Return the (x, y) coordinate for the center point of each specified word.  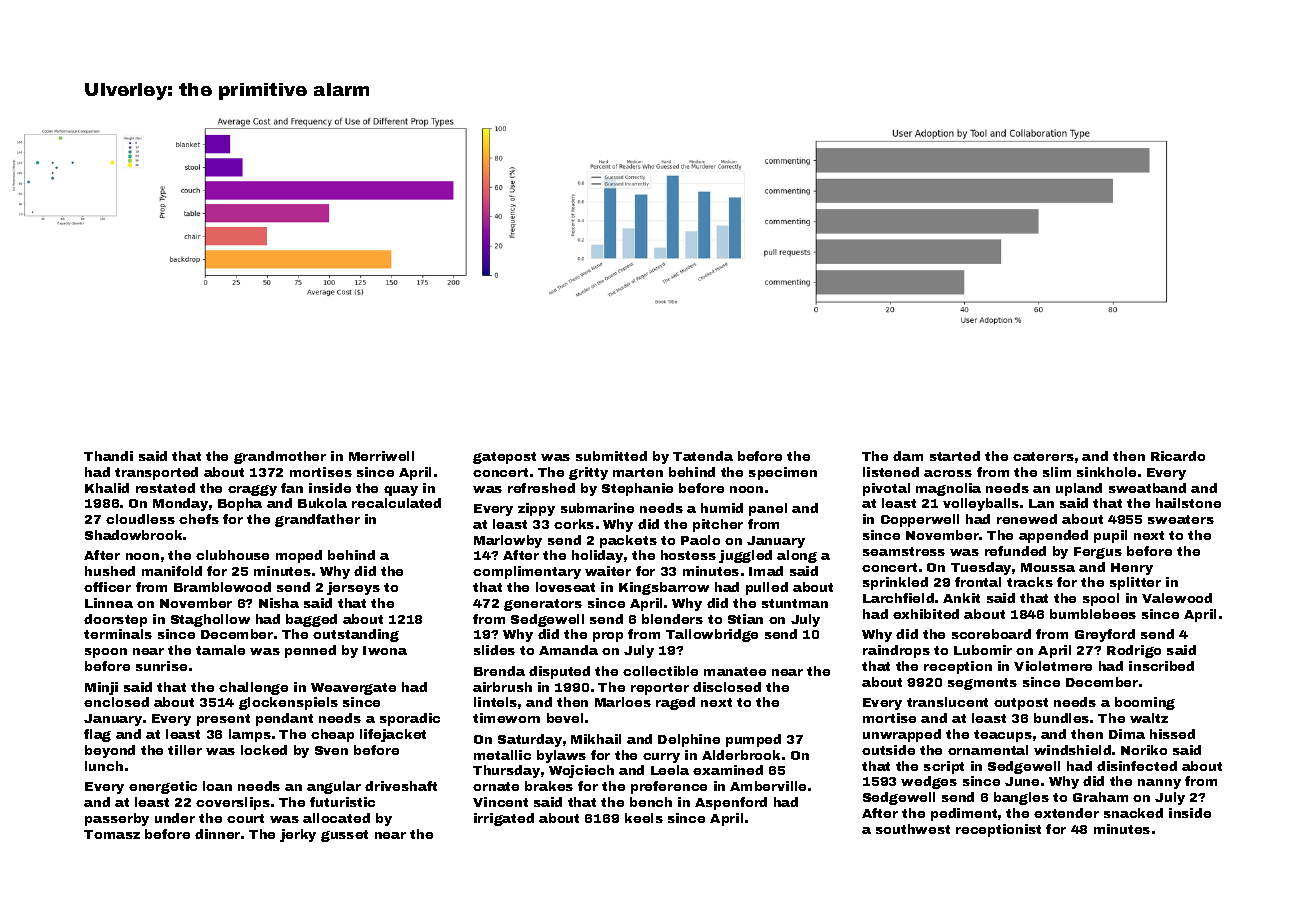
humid (722, 508)
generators (543, 605)
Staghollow (210, 620)
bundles (1061, 718)
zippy (536, 509)
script (944, 767)
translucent (947, 702)
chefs (199, 519)
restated (165, 488)
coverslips (233, 803)
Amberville (768, 786)
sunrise (161, 666)
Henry (1132, 569)
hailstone (1188, 503)
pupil (1110, 536)
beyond (110, 751)
